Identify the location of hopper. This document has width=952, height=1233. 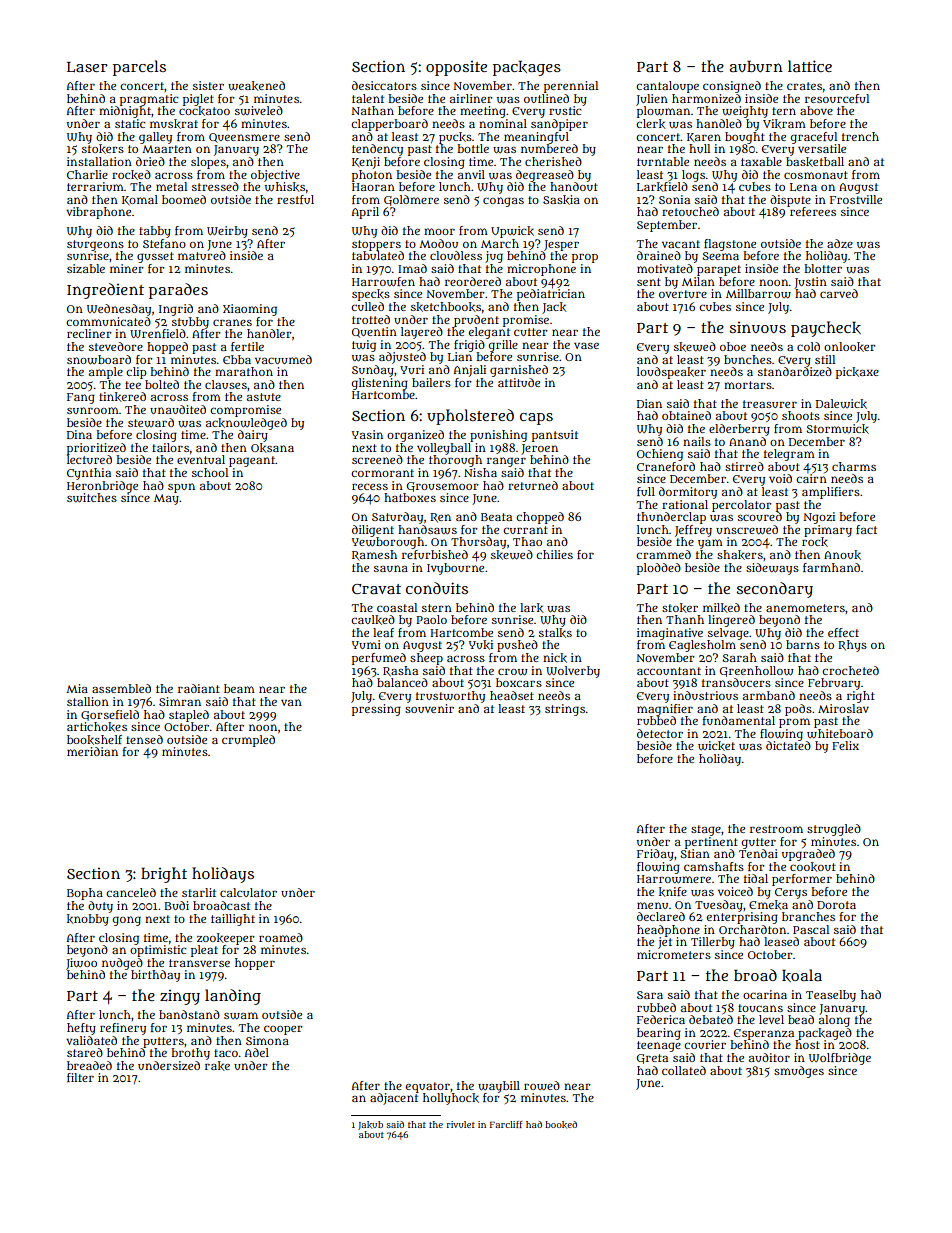
(255, 964).
